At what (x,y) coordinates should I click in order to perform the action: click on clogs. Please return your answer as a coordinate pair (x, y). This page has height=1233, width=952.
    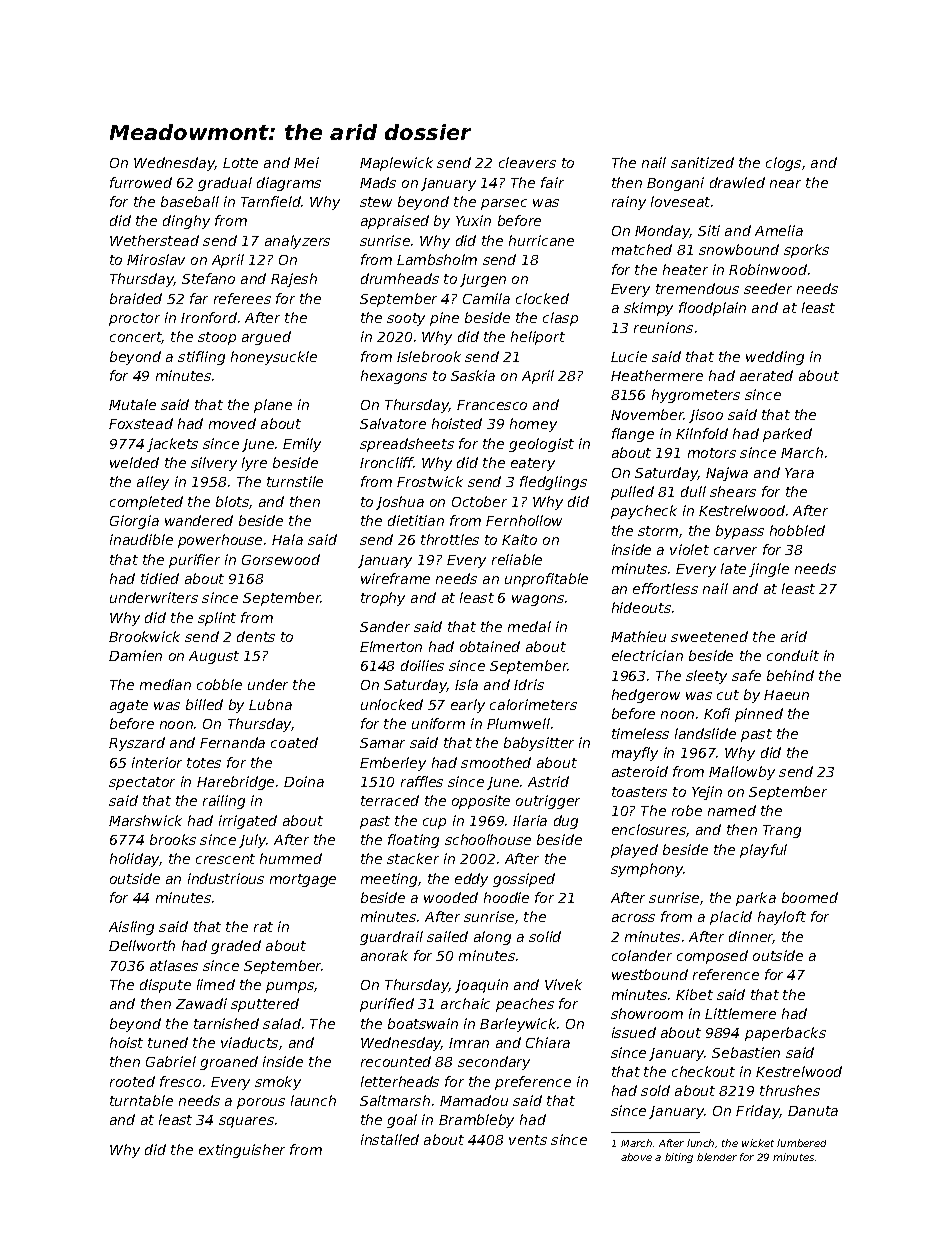
    Looking at the image, I should click on (783, 164).
